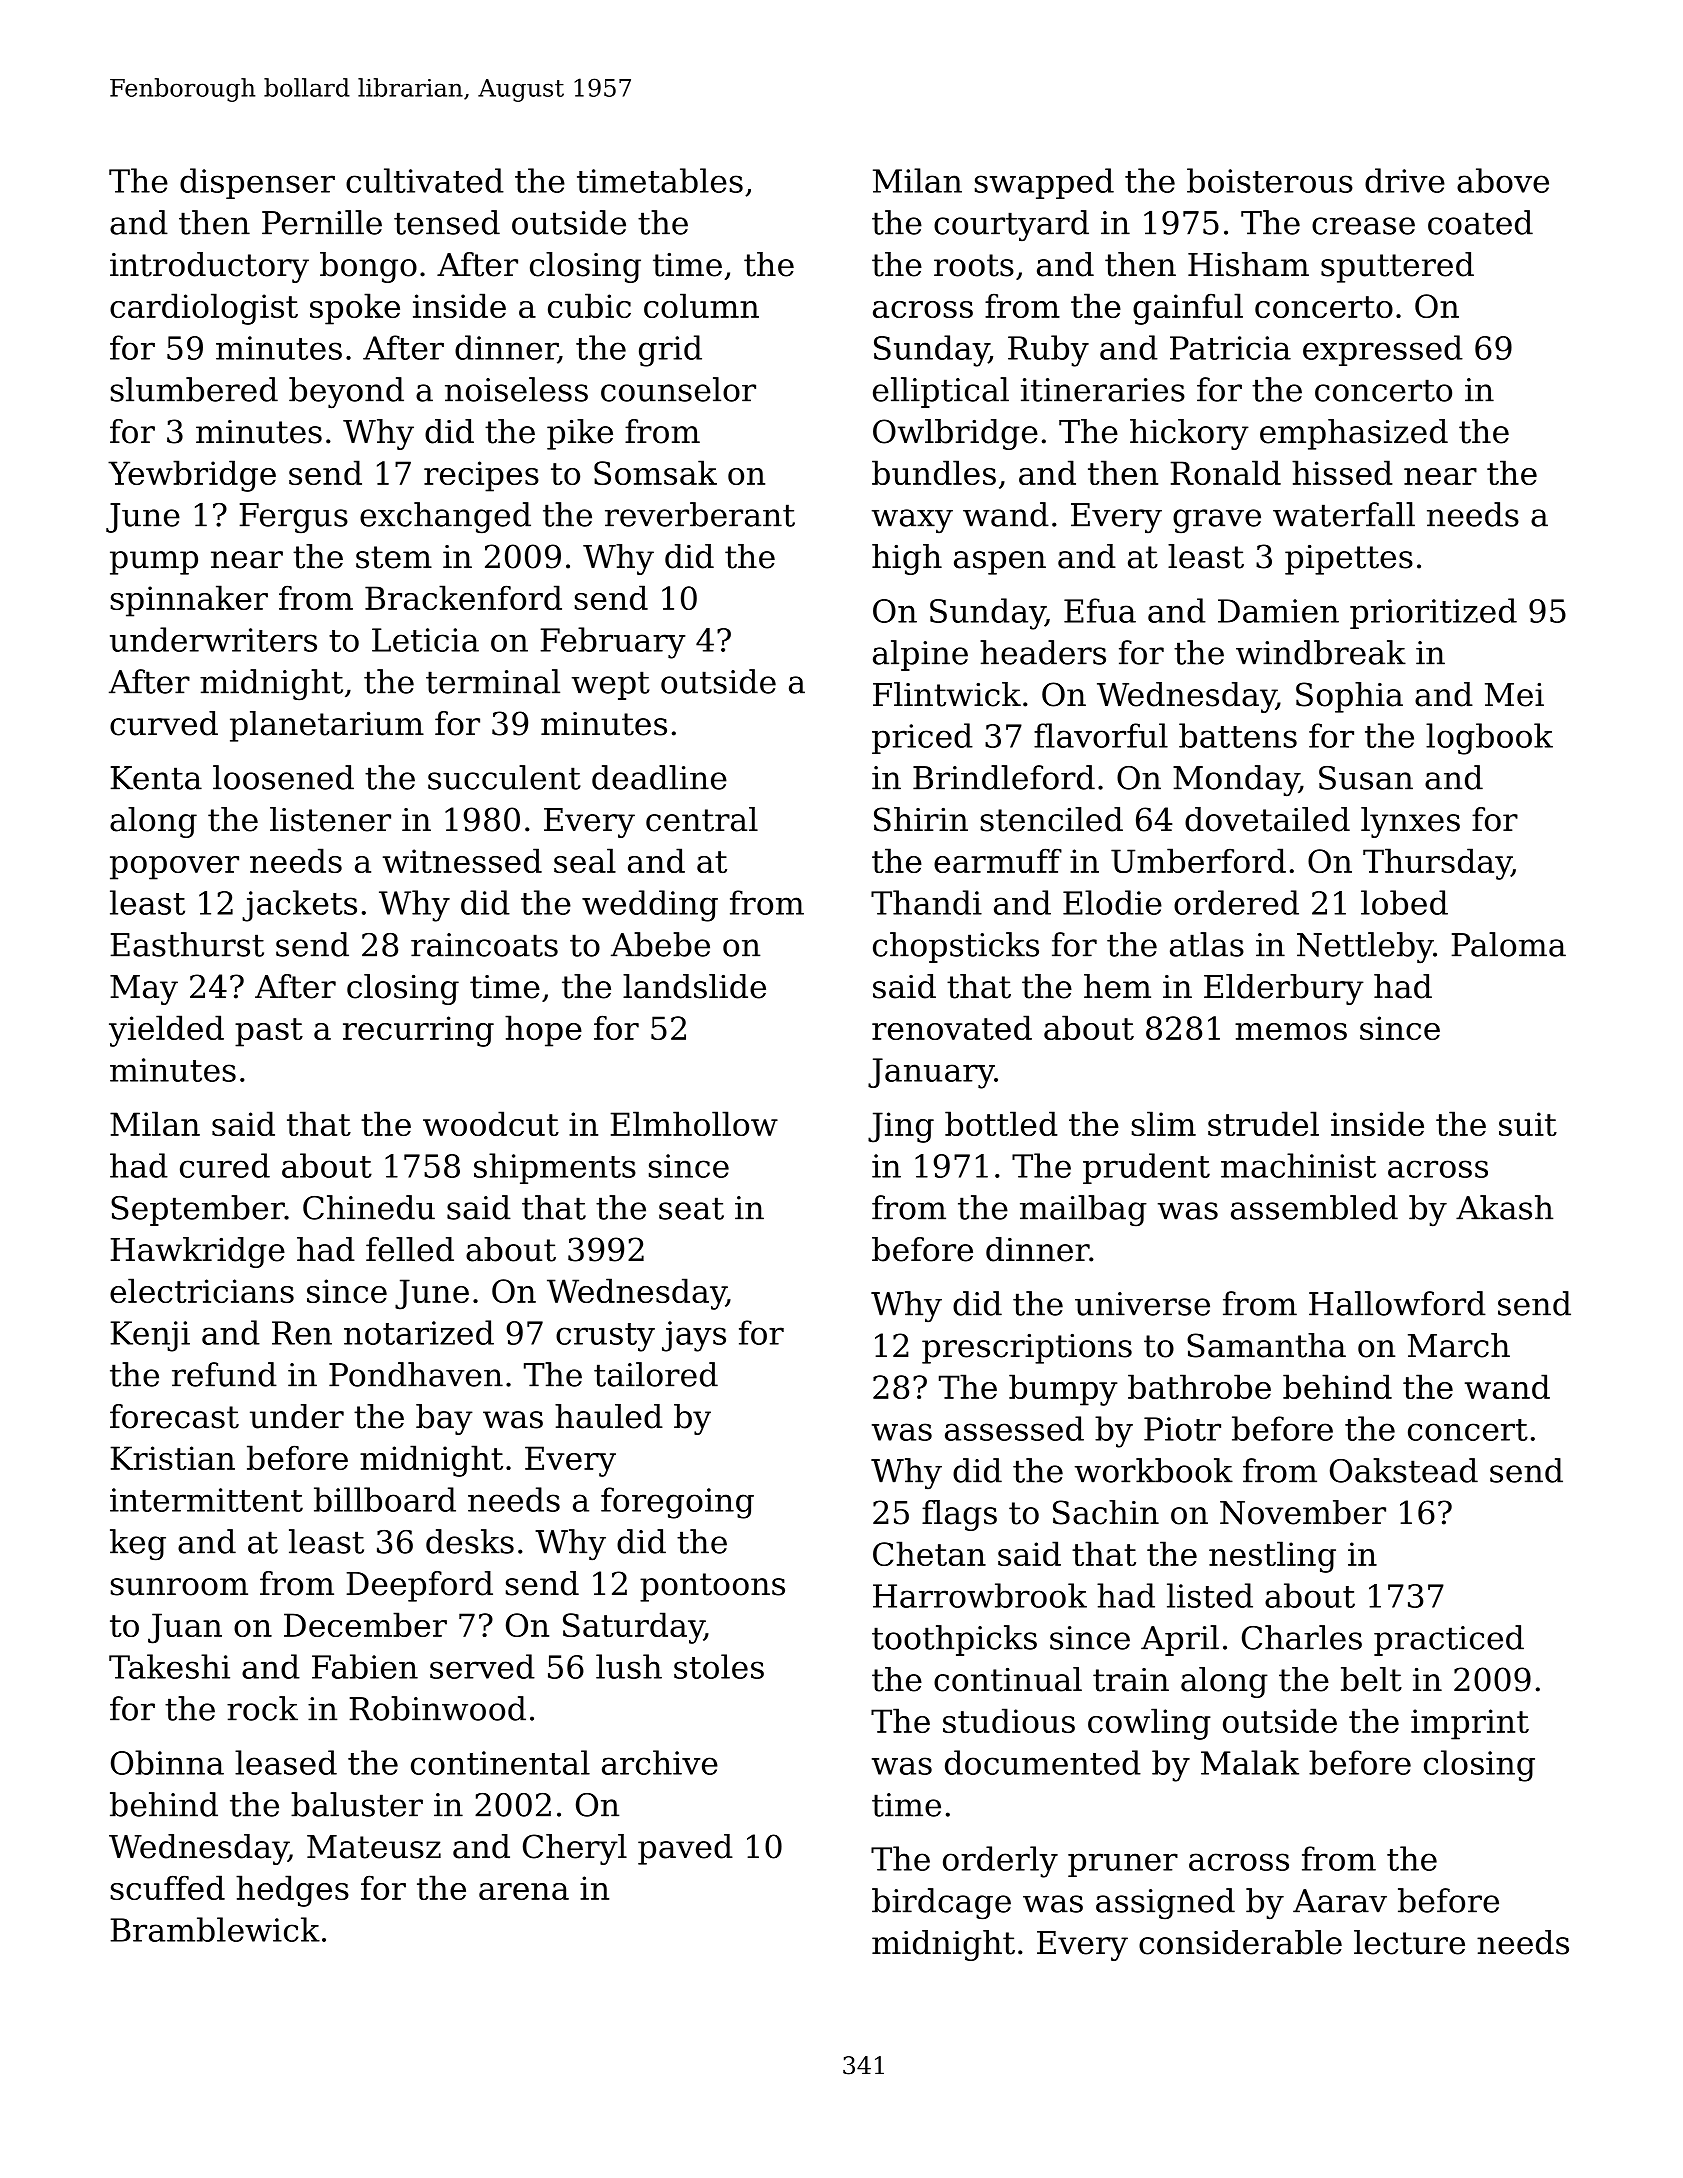 The height and width of the screenshot is (2178, 1683). Describe the element at coordinates (462, 860) in the screenshot. I see `witnessed` at that location.
